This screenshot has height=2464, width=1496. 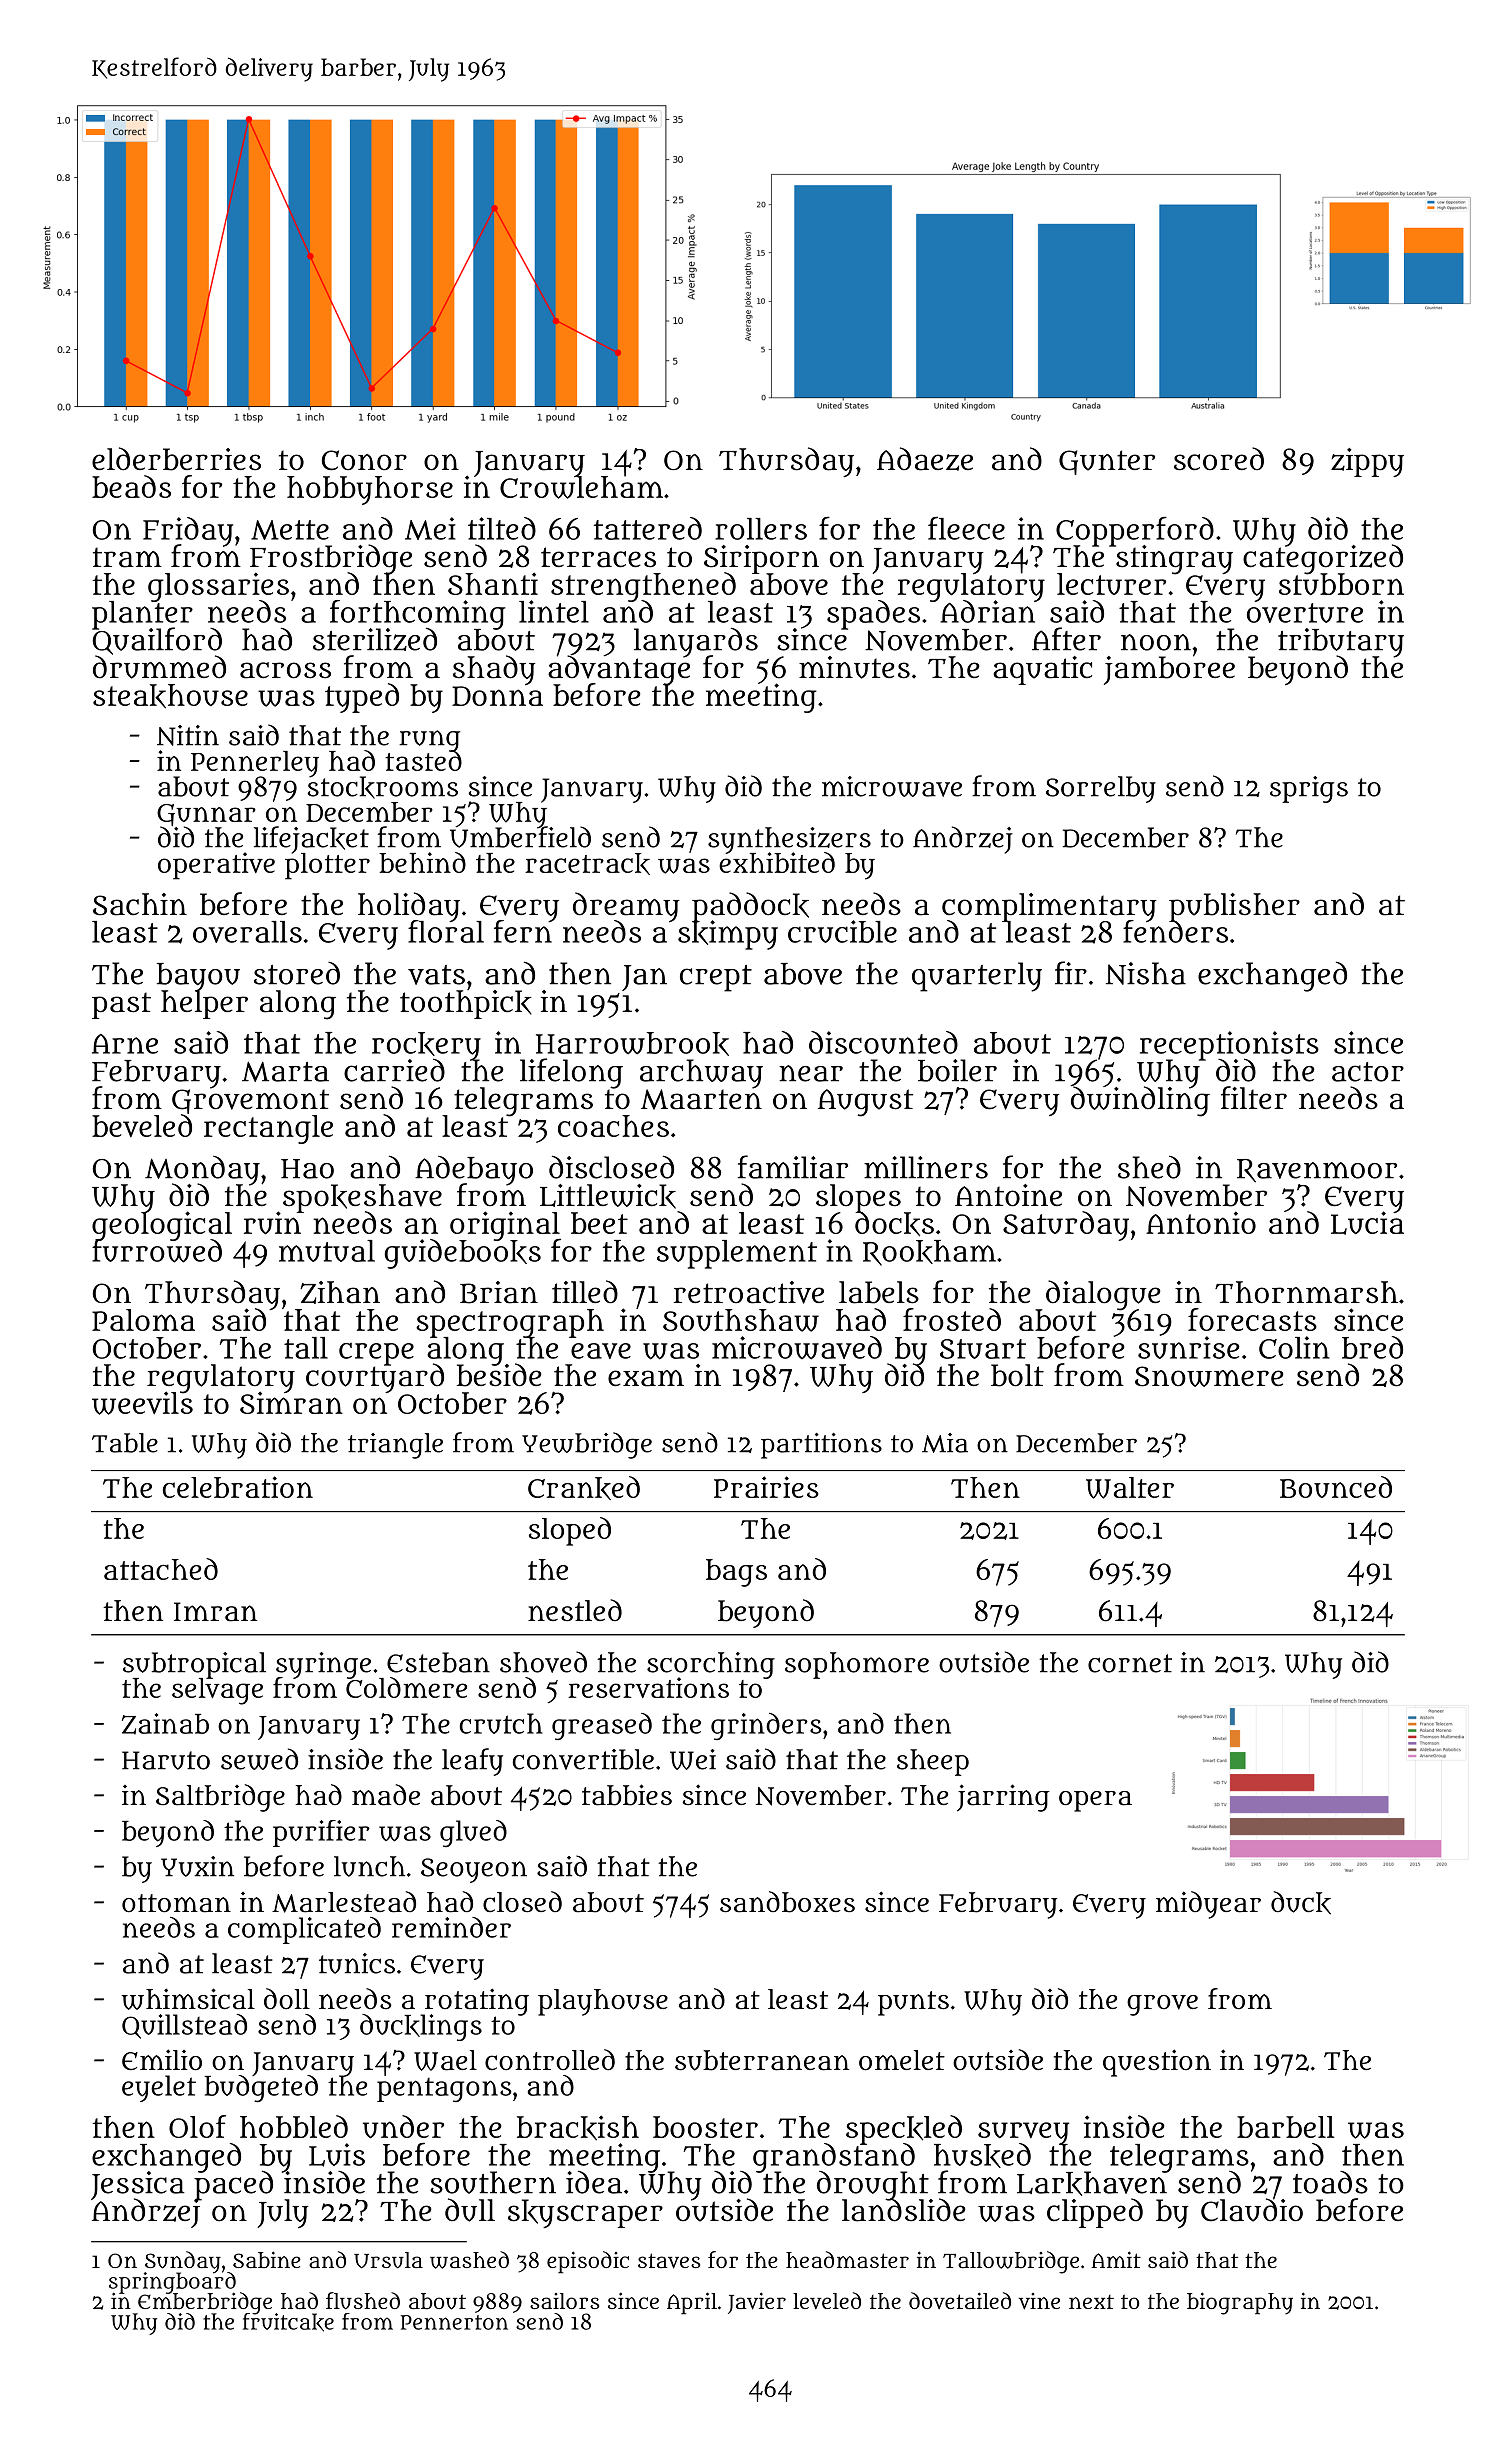 What do you see at coordinates (125, 1443) in the screenshot?
I see `Table` at bounding box center [125, 1443].
